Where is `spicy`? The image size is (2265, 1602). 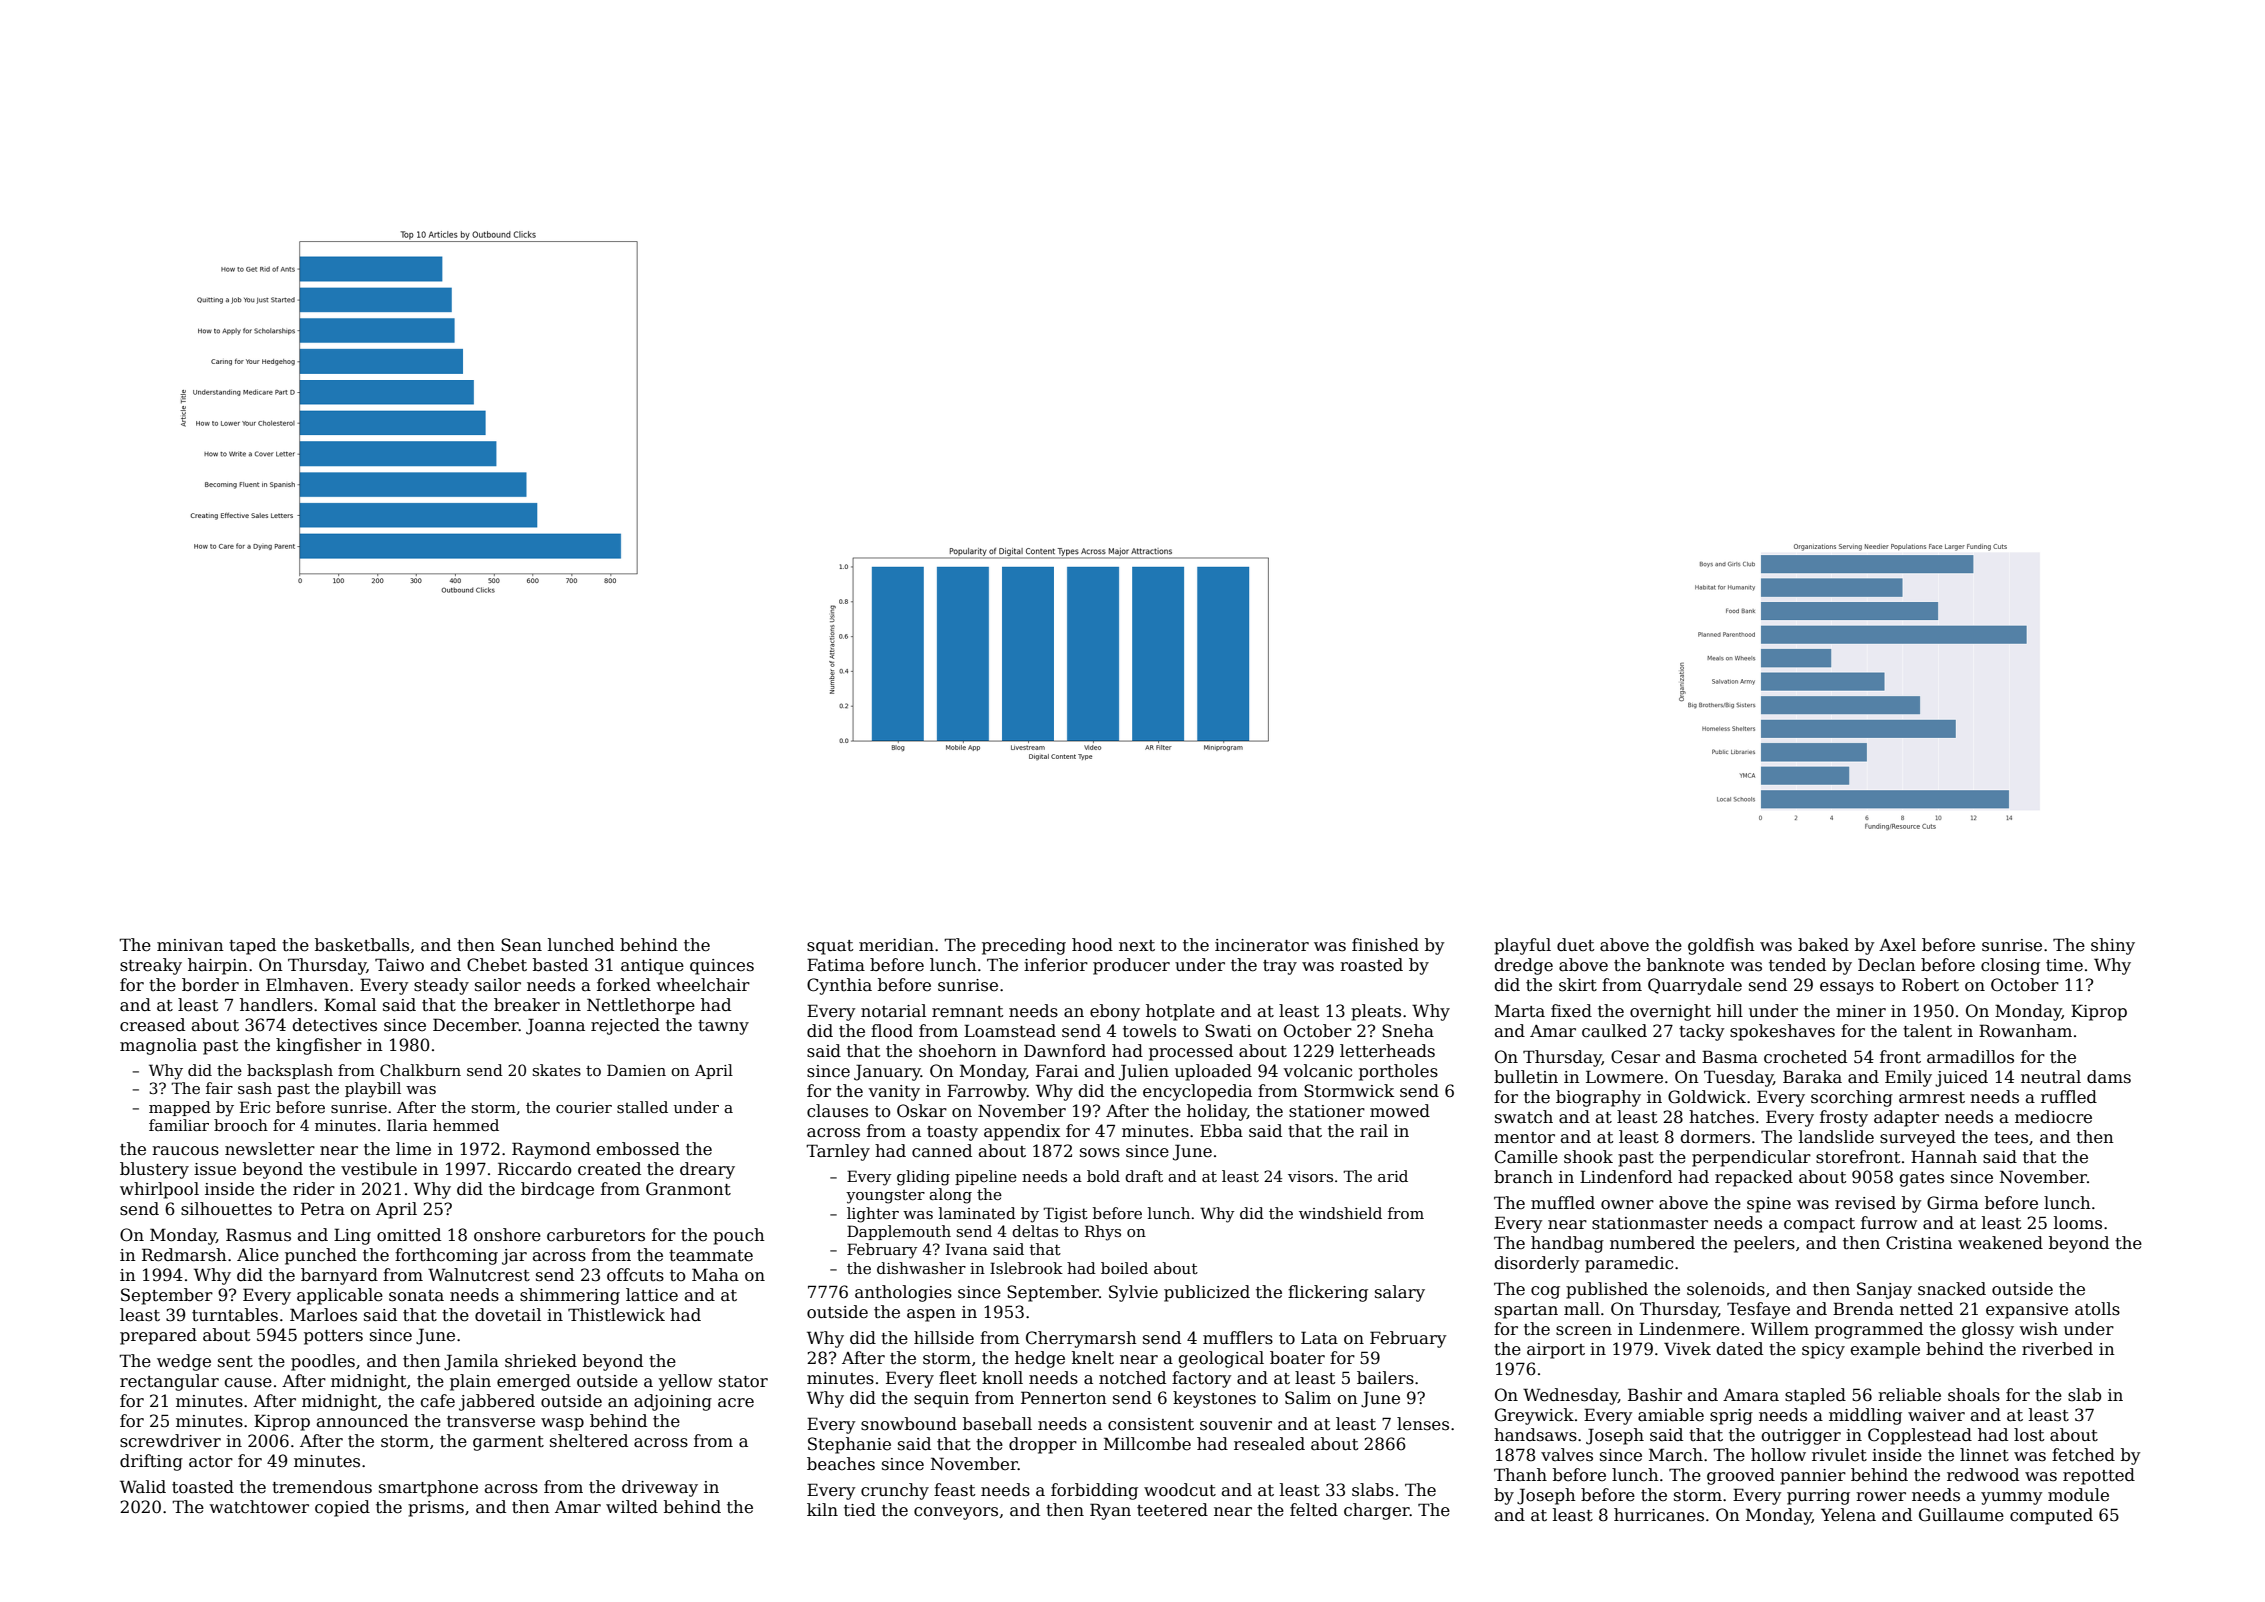 spicy is located at coordinates (1823, 1351).
